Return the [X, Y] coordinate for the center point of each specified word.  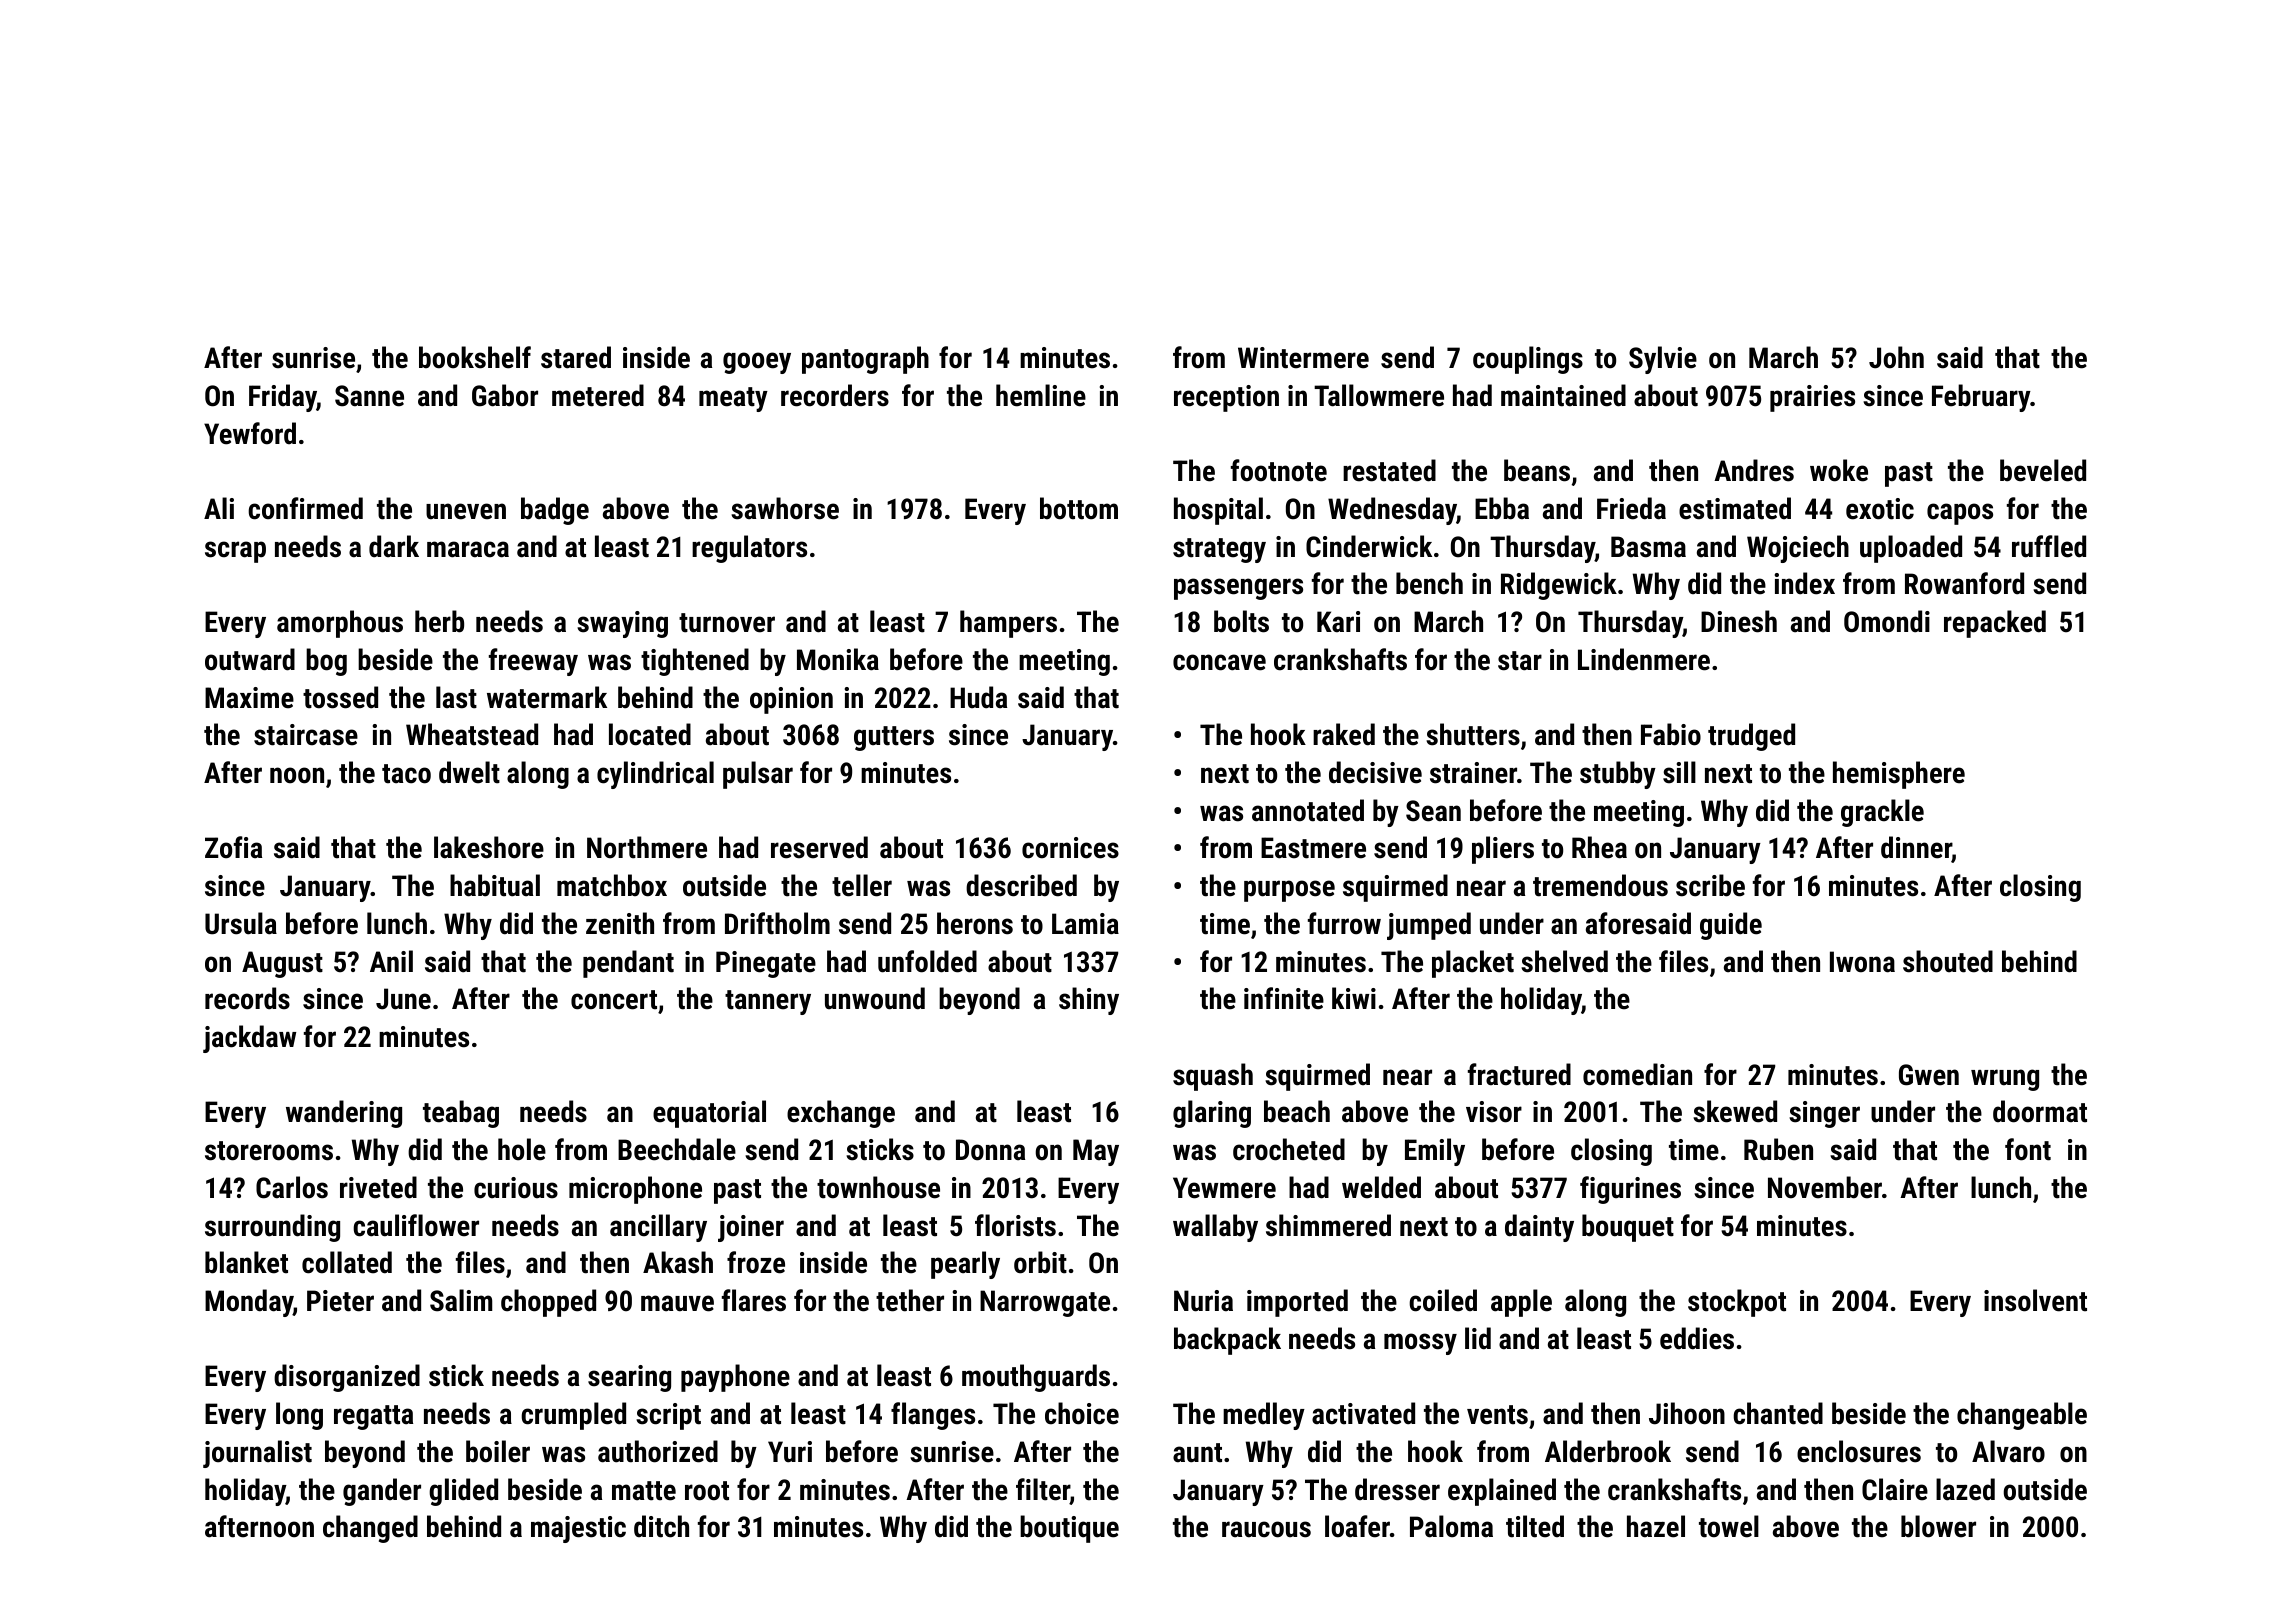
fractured [1519, 1074]
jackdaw [249, 1039]
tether [910, 1300]
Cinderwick [1369, 546]
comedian [1637, 1074]
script [668, 1416]
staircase [306, 735]
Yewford [250, 433]
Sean [1433, 811]
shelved [1564, 961]
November [1825, 1187]
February [1981, 398]
